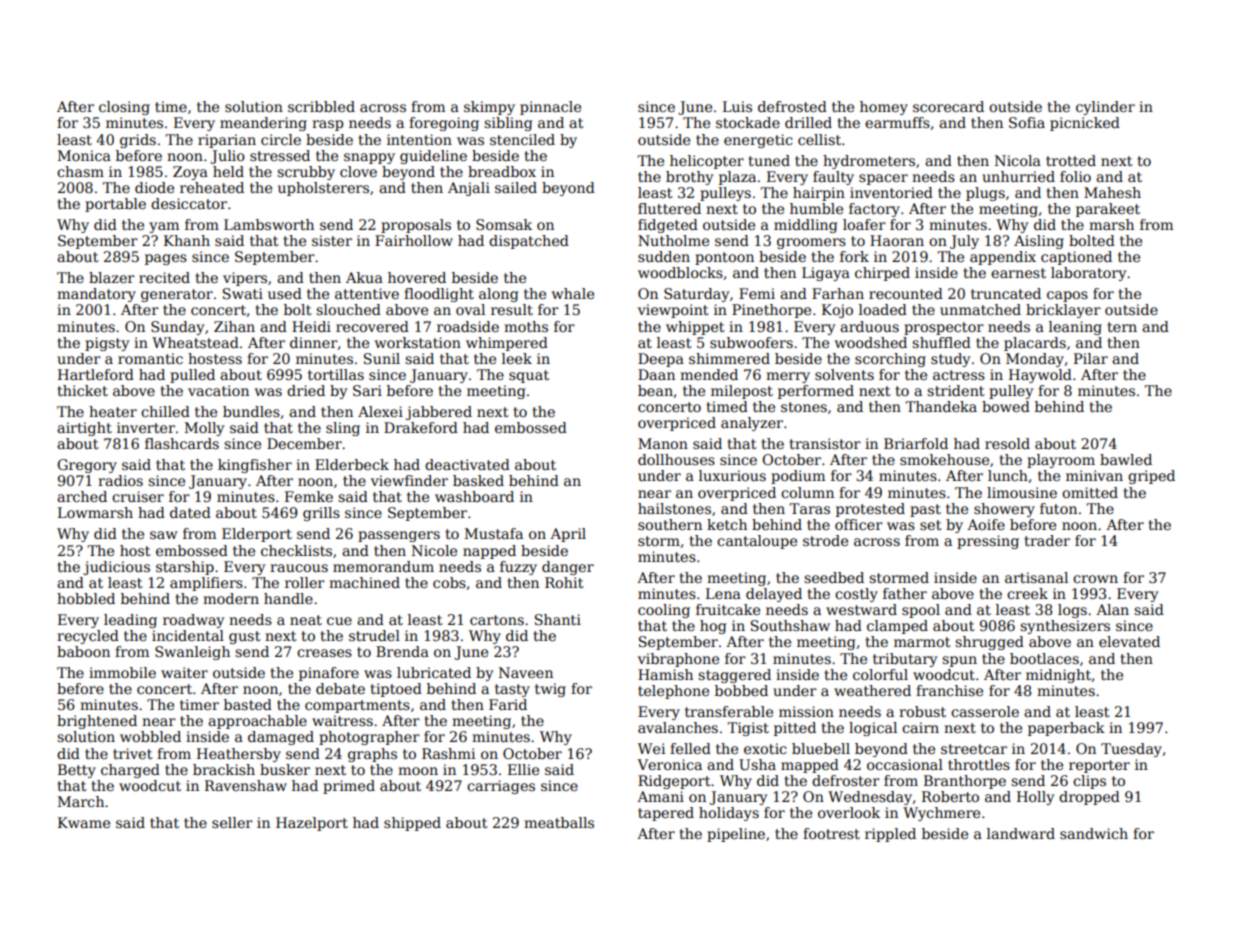 Image resolution: width=1233 pixels, height=952 pixels. Describe the element at coordinates (751, 342) in the image. I see `subwoofers` at that location.
